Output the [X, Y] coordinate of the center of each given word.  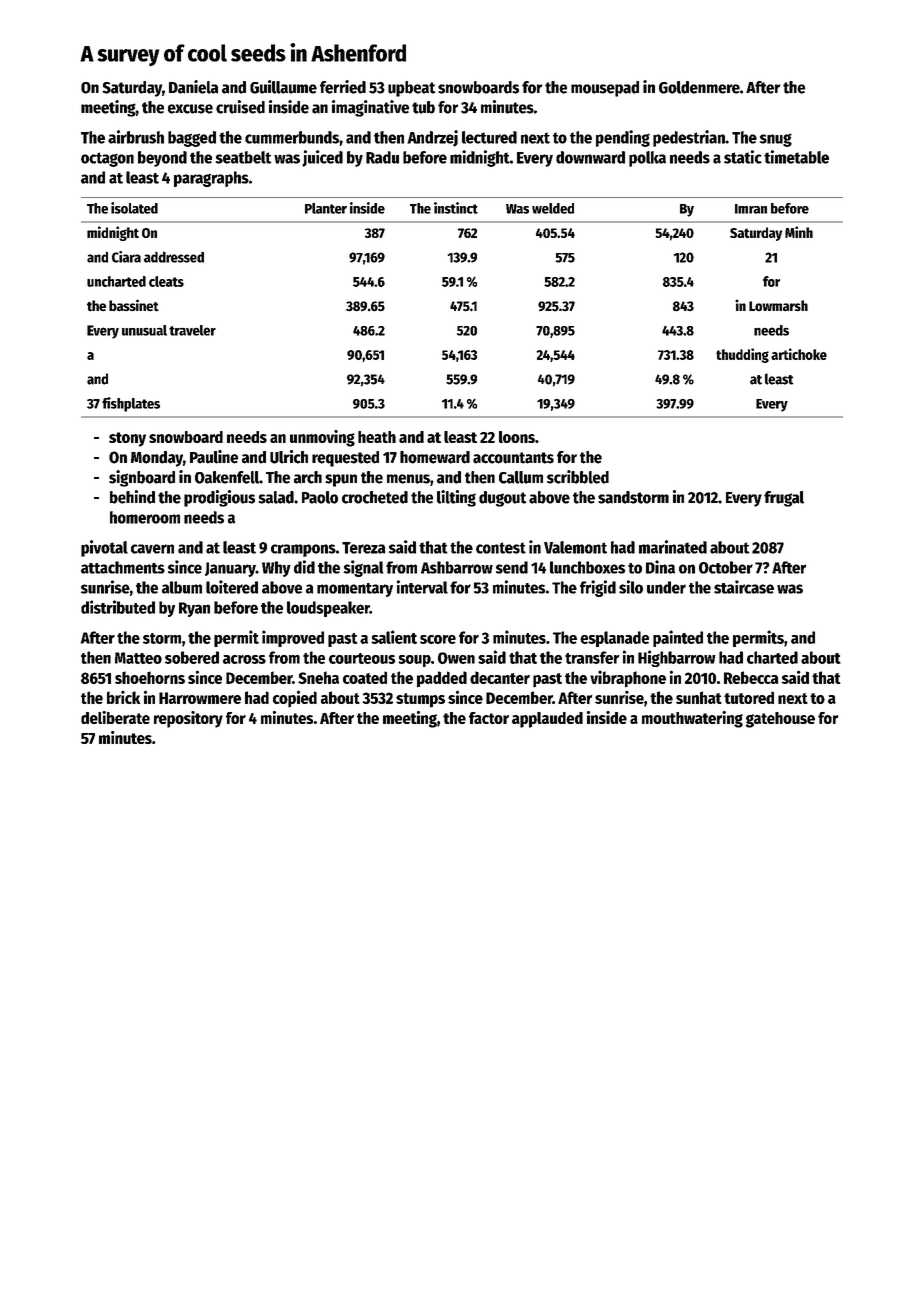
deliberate [115, 717]
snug [776, 140]
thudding [742, 355]
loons [517, 437]
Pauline [214, 457]
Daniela [193, 87]
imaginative [370, 108]
